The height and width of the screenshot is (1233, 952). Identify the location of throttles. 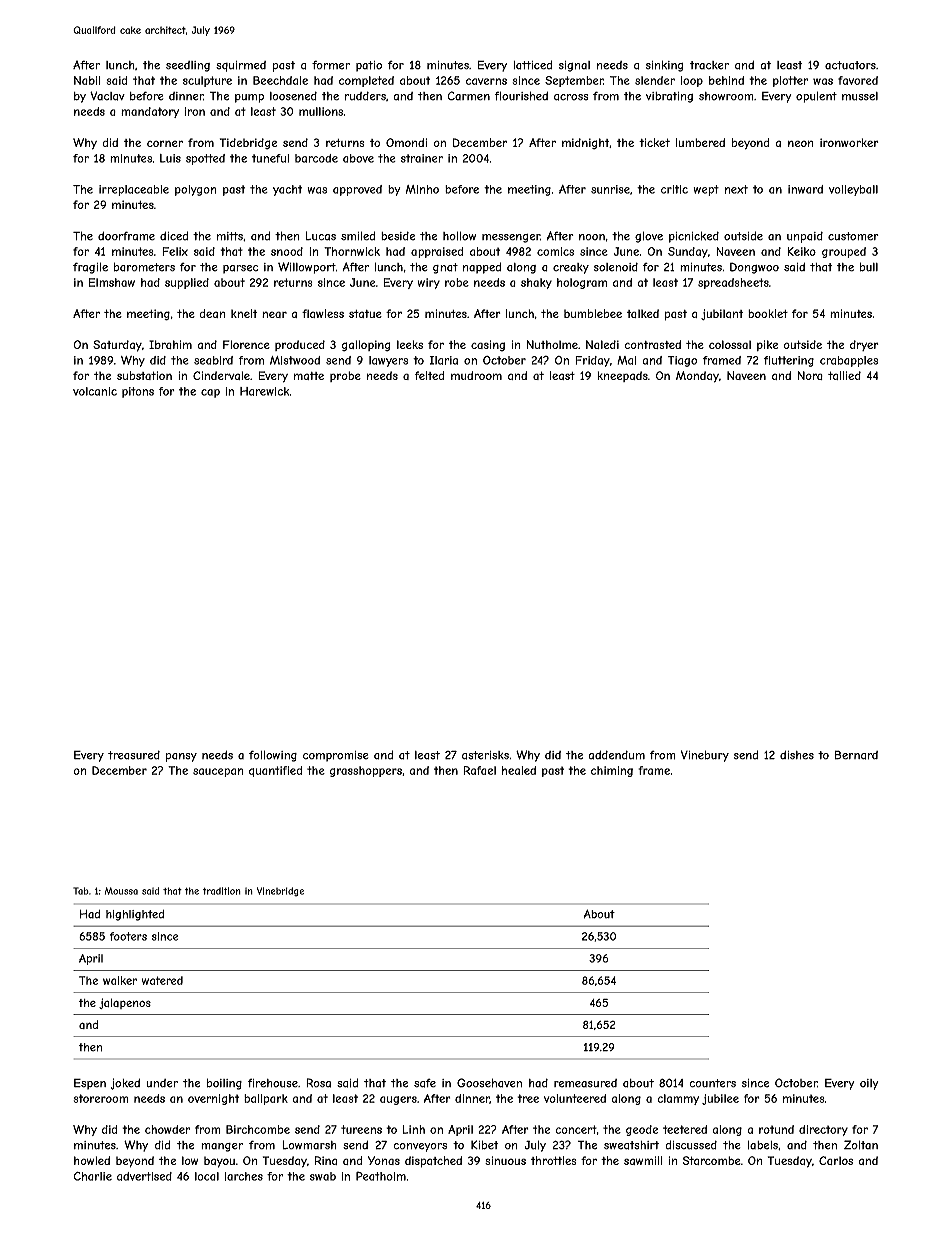
(554, 1160).
